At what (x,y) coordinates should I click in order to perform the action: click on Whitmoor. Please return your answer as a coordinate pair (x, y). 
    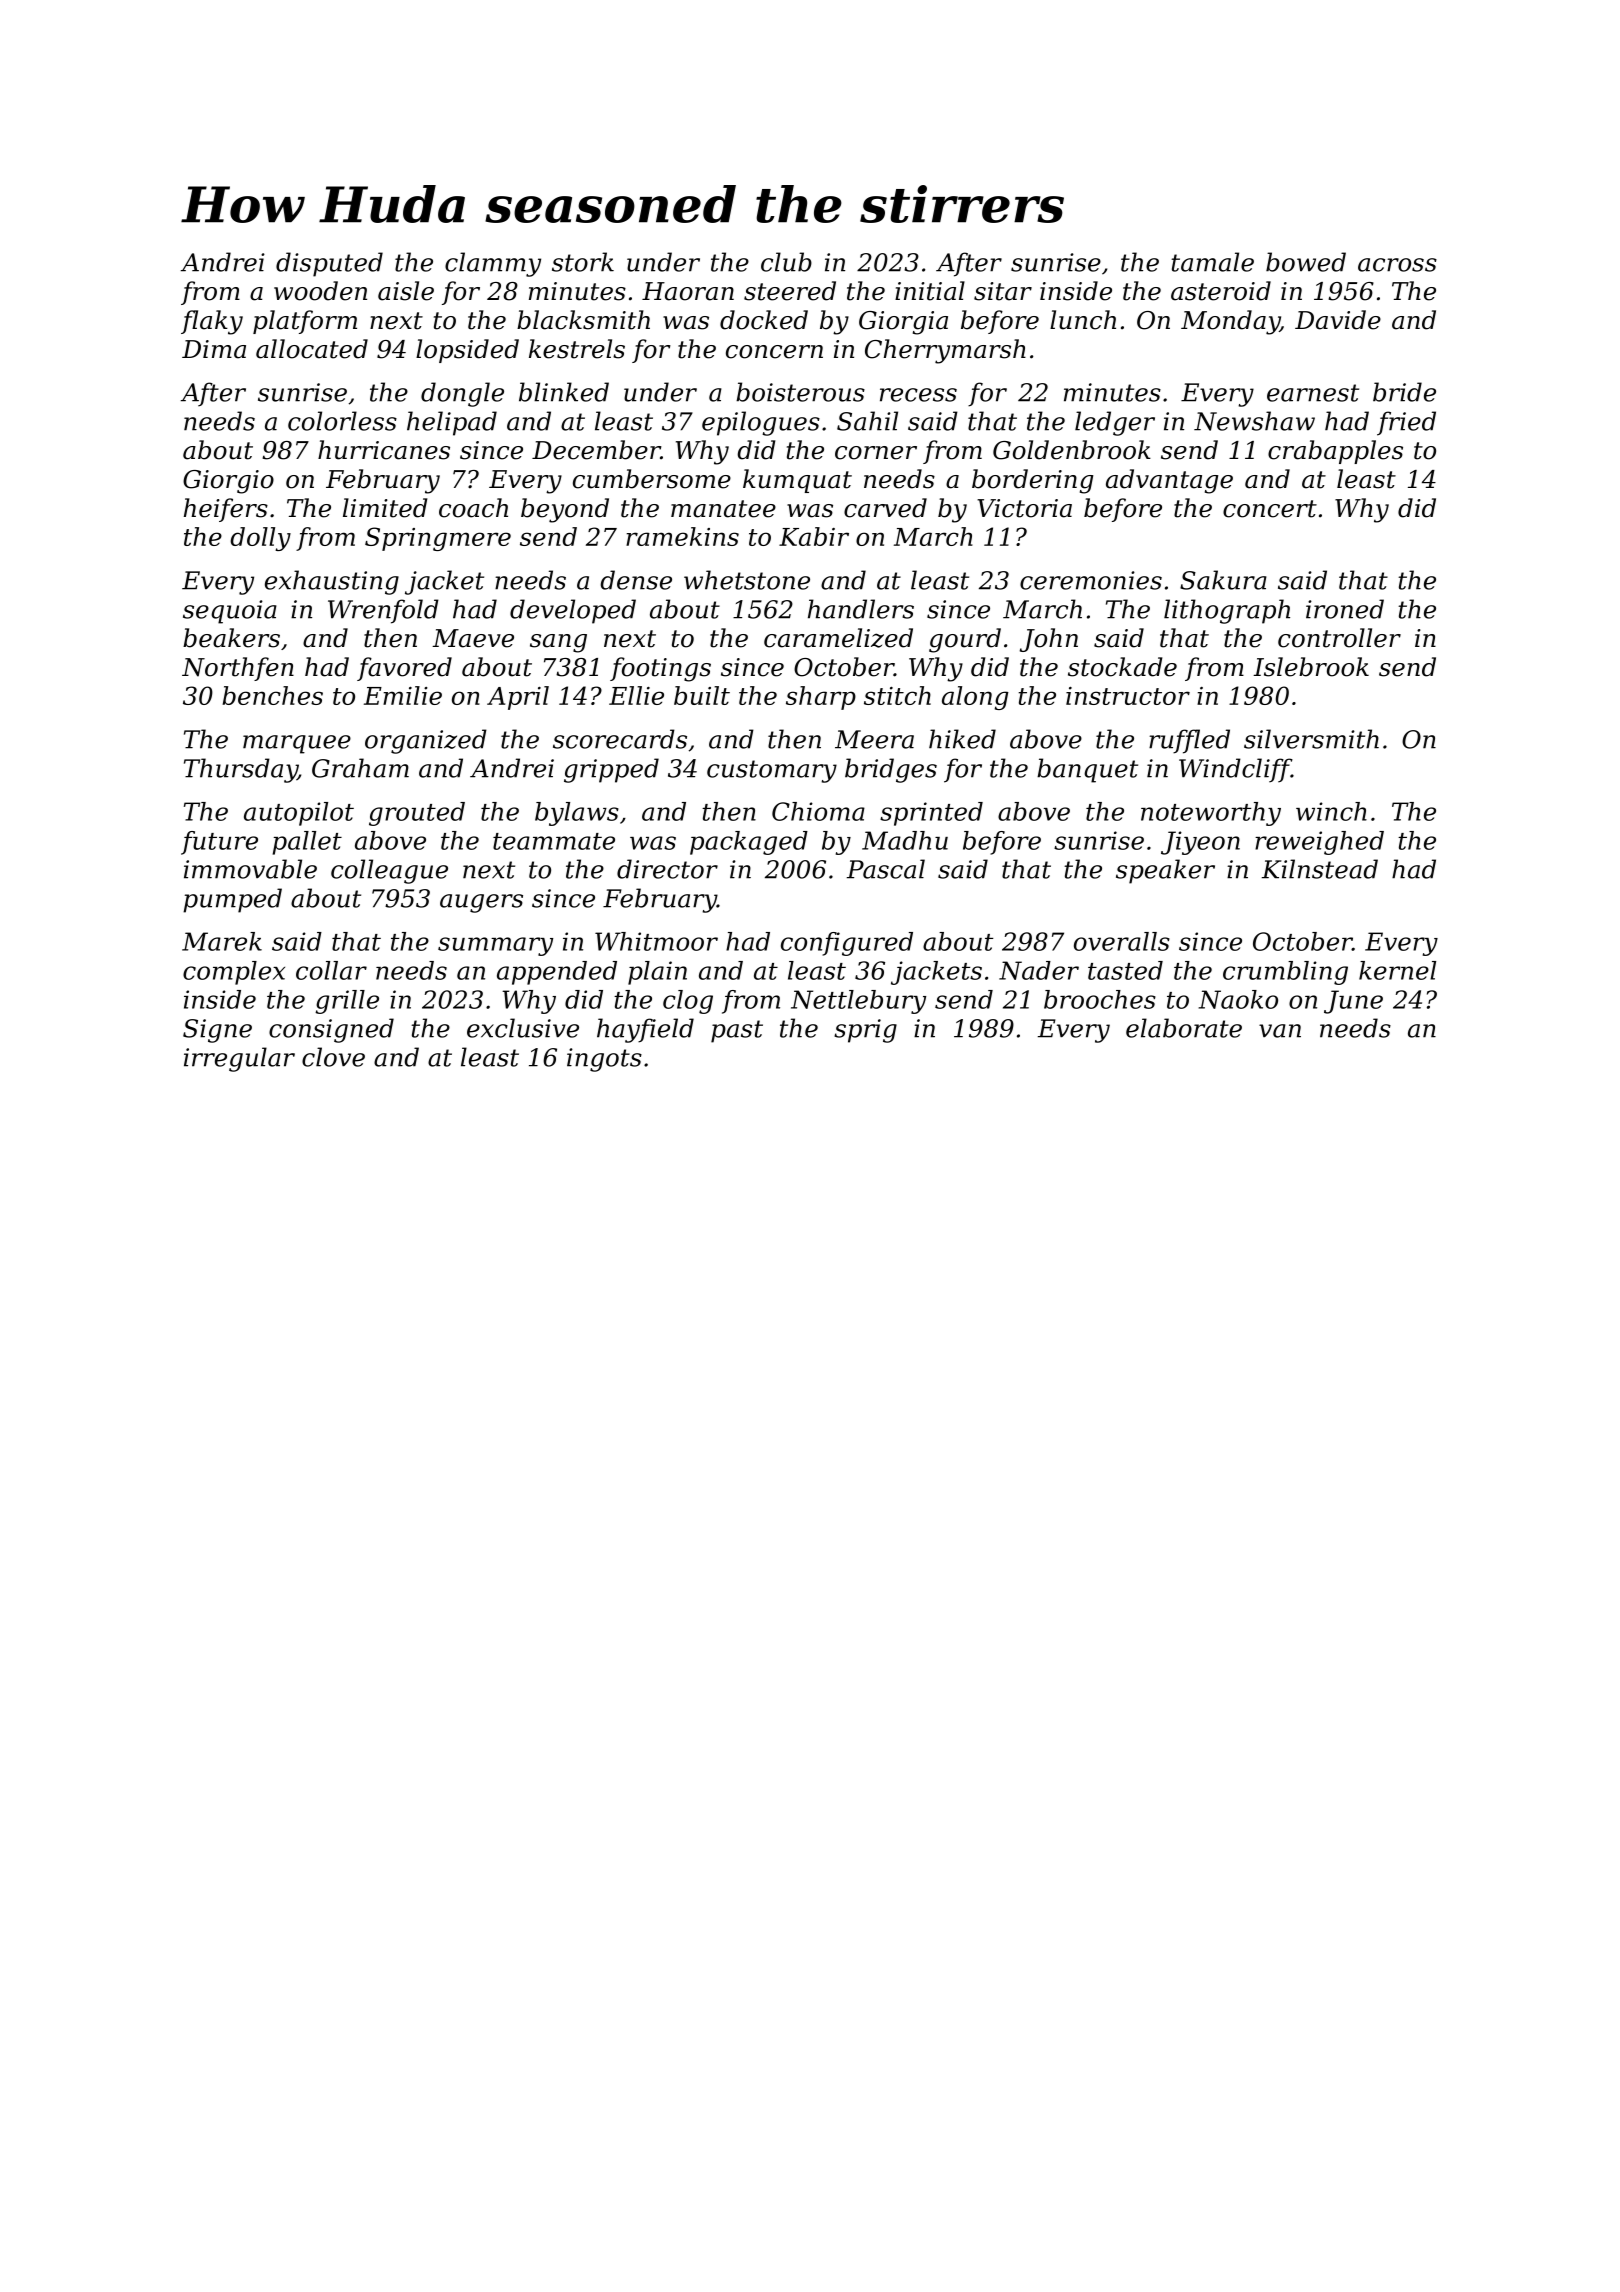
    Looking at the image, I should click on (656, 941).
